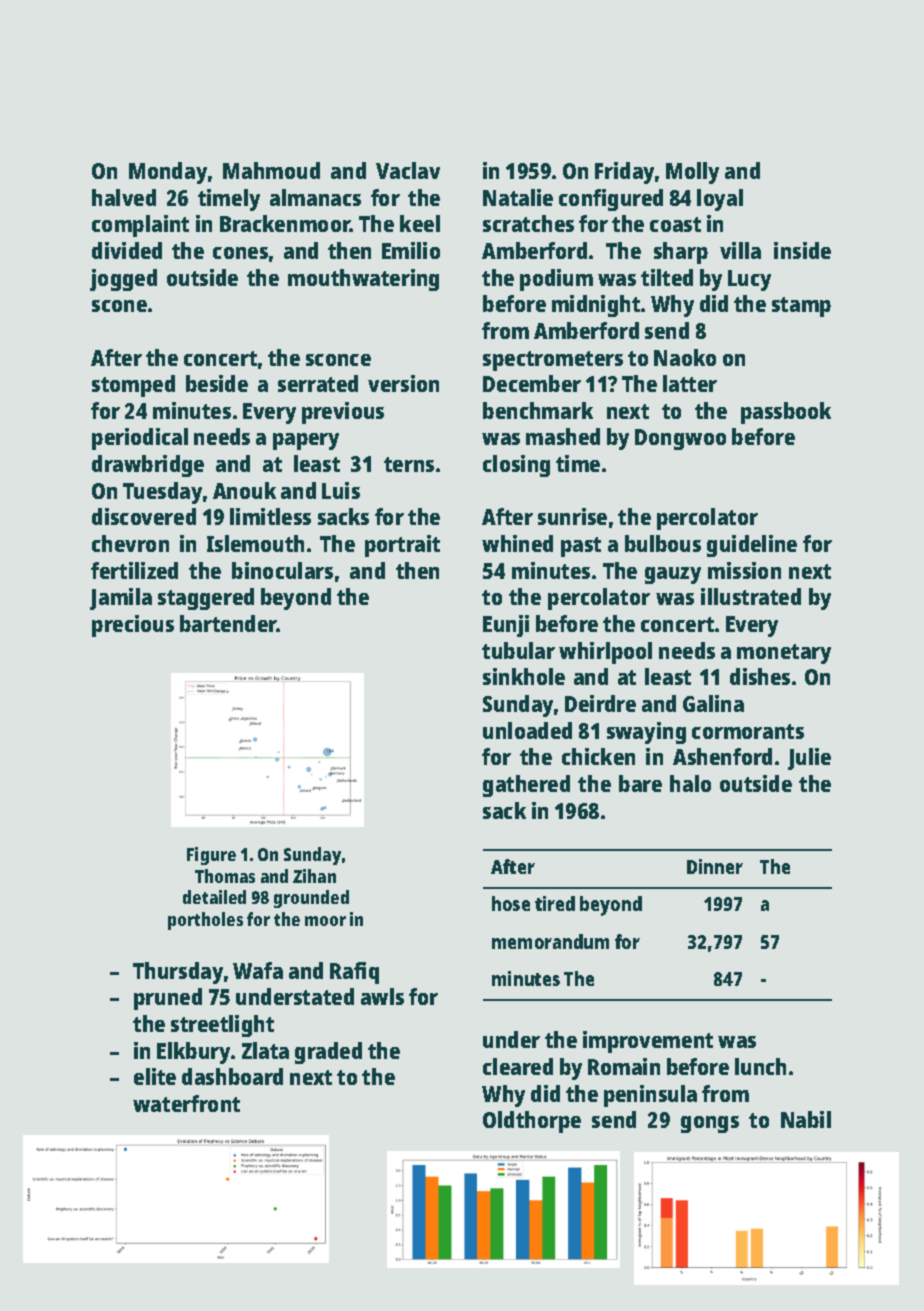 The height and width of the image is (1311, 924). What do you see at coordinates (225, 876) in the image?
I see `Thomas` at bounding box center [225, 876].
